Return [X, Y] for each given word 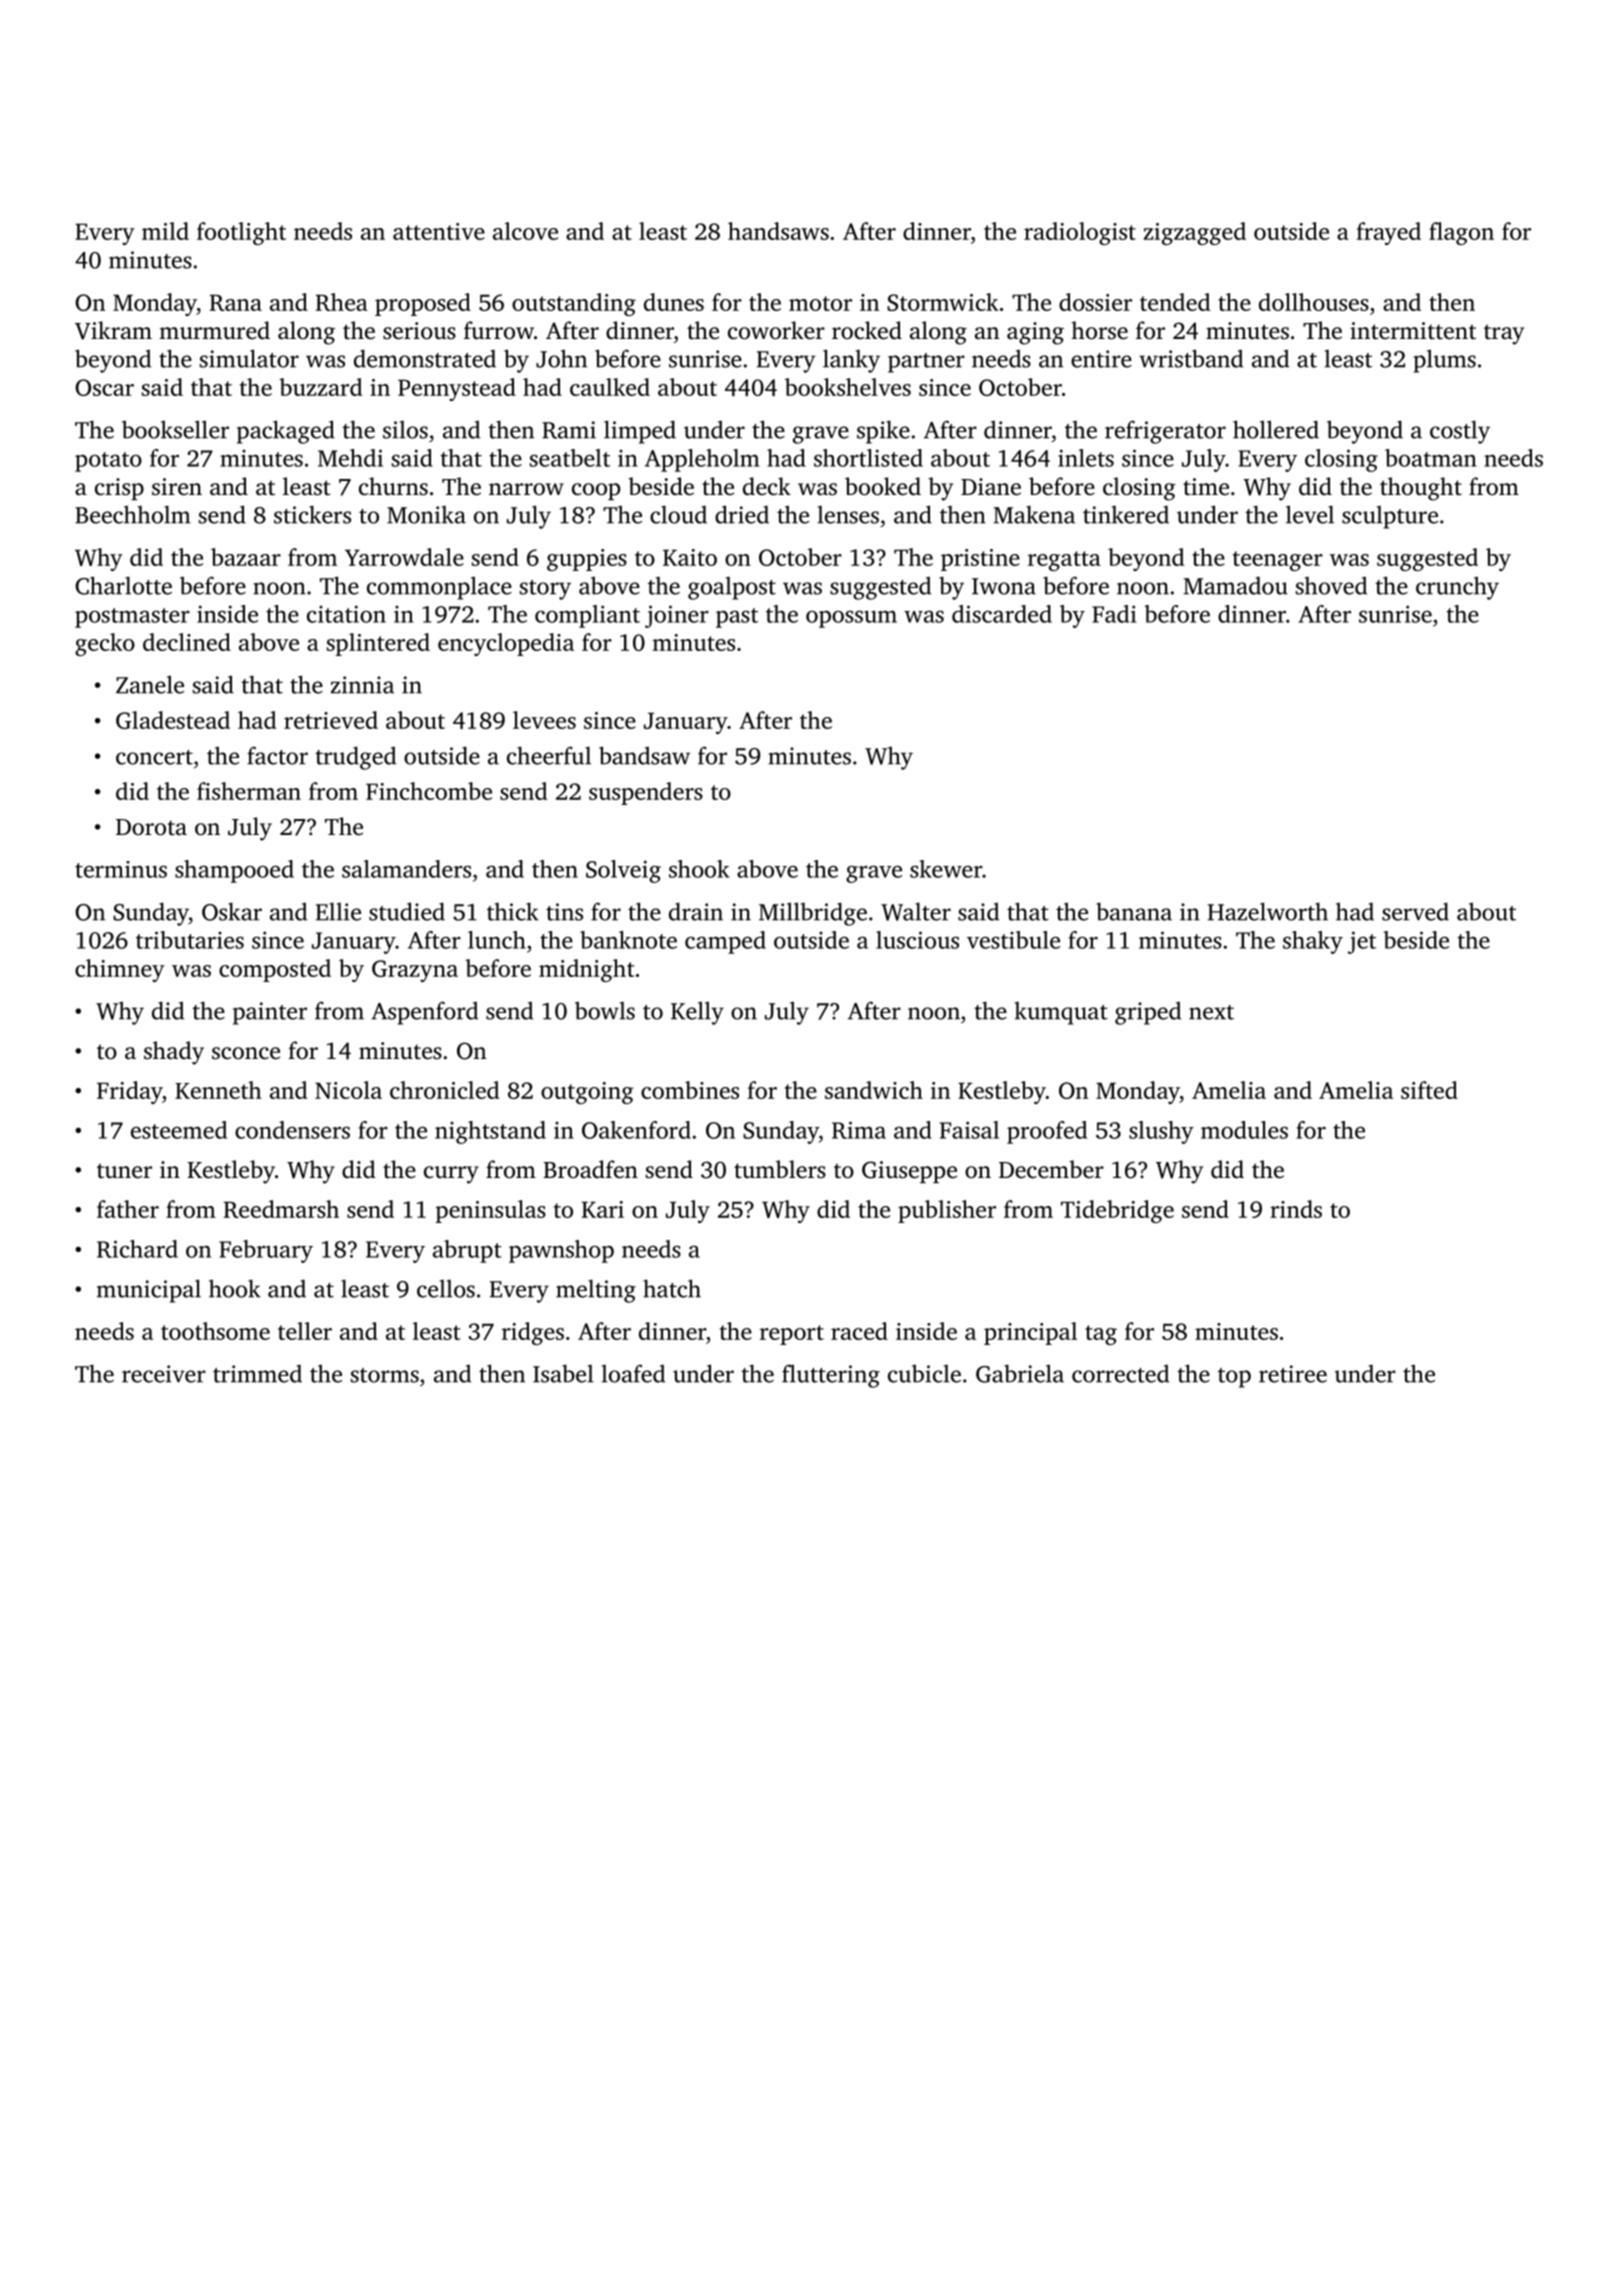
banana [1134, 911]
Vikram [113, 330]
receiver [164, 1374]
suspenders [646, 793]
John [561, 358]
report [792, 1335]
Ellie [338, 911]
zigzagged [1195, 233]
